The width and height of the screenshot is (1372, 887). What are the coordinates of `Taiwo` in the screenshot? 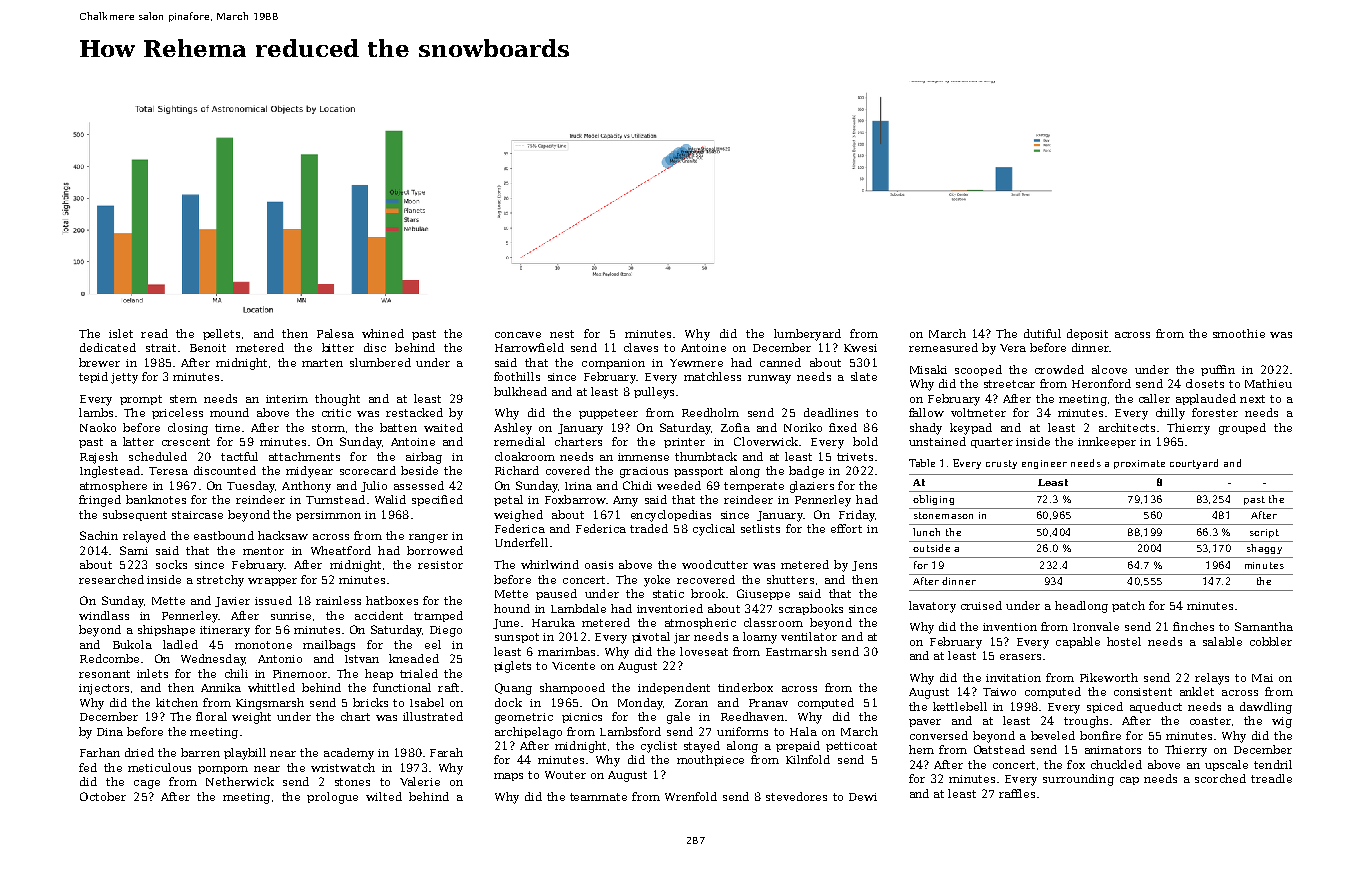 It's located at (999, 692).
